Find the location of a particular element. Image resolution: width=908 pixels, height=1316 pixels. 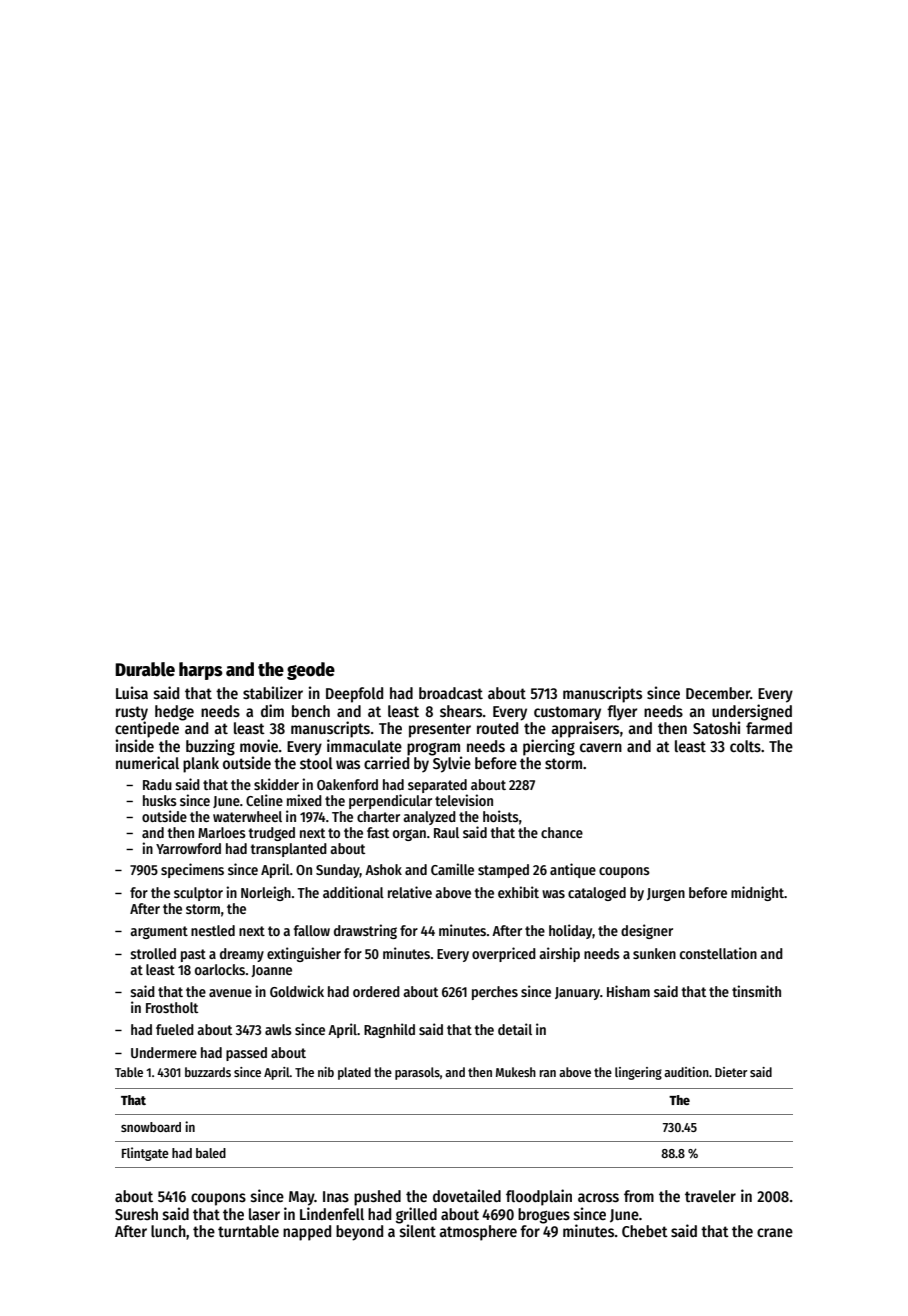

lunch is located at coordinates (168, 1231).
